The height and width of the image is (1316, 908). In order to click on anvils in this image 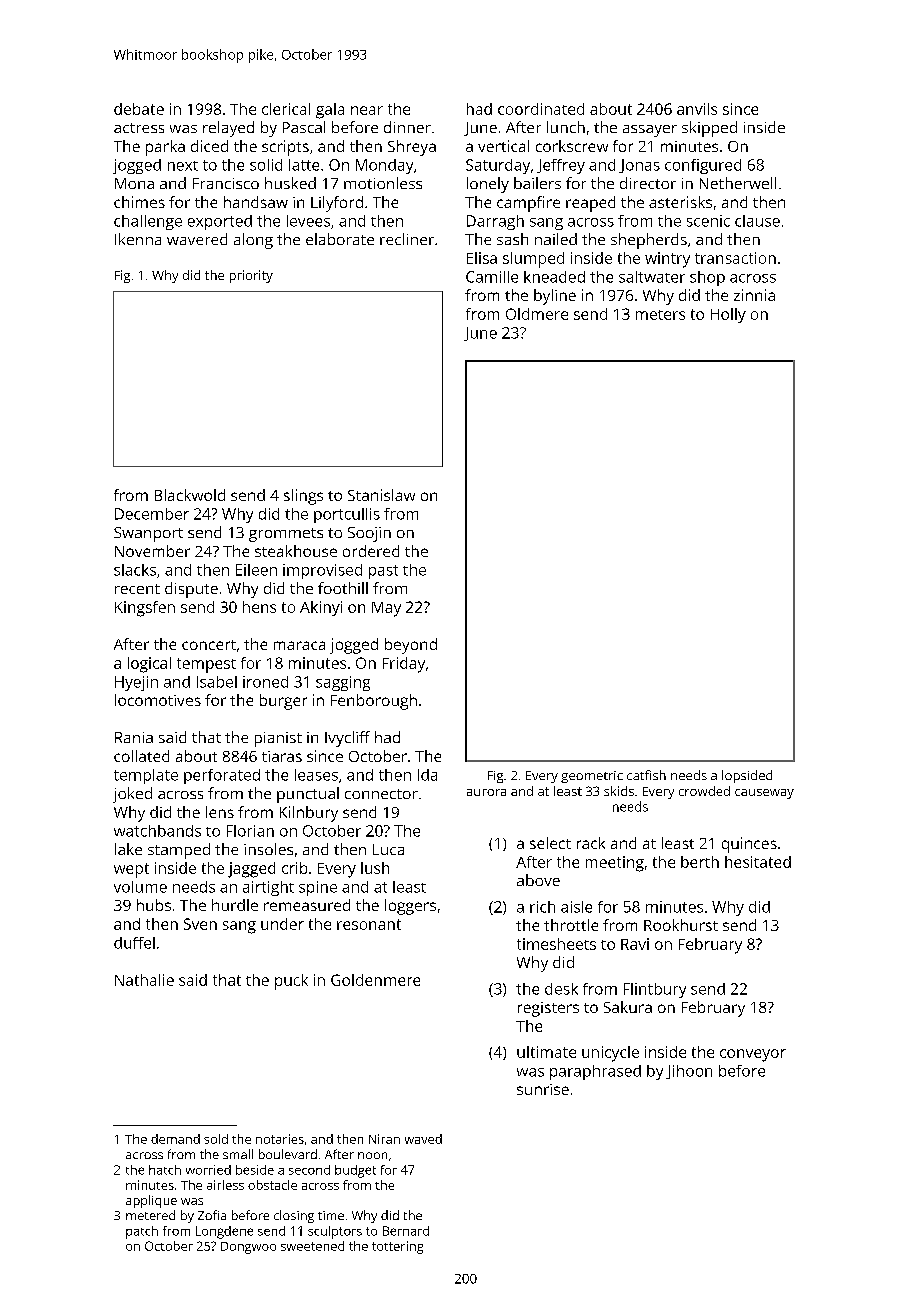, I will do `click(697, 109)`.
